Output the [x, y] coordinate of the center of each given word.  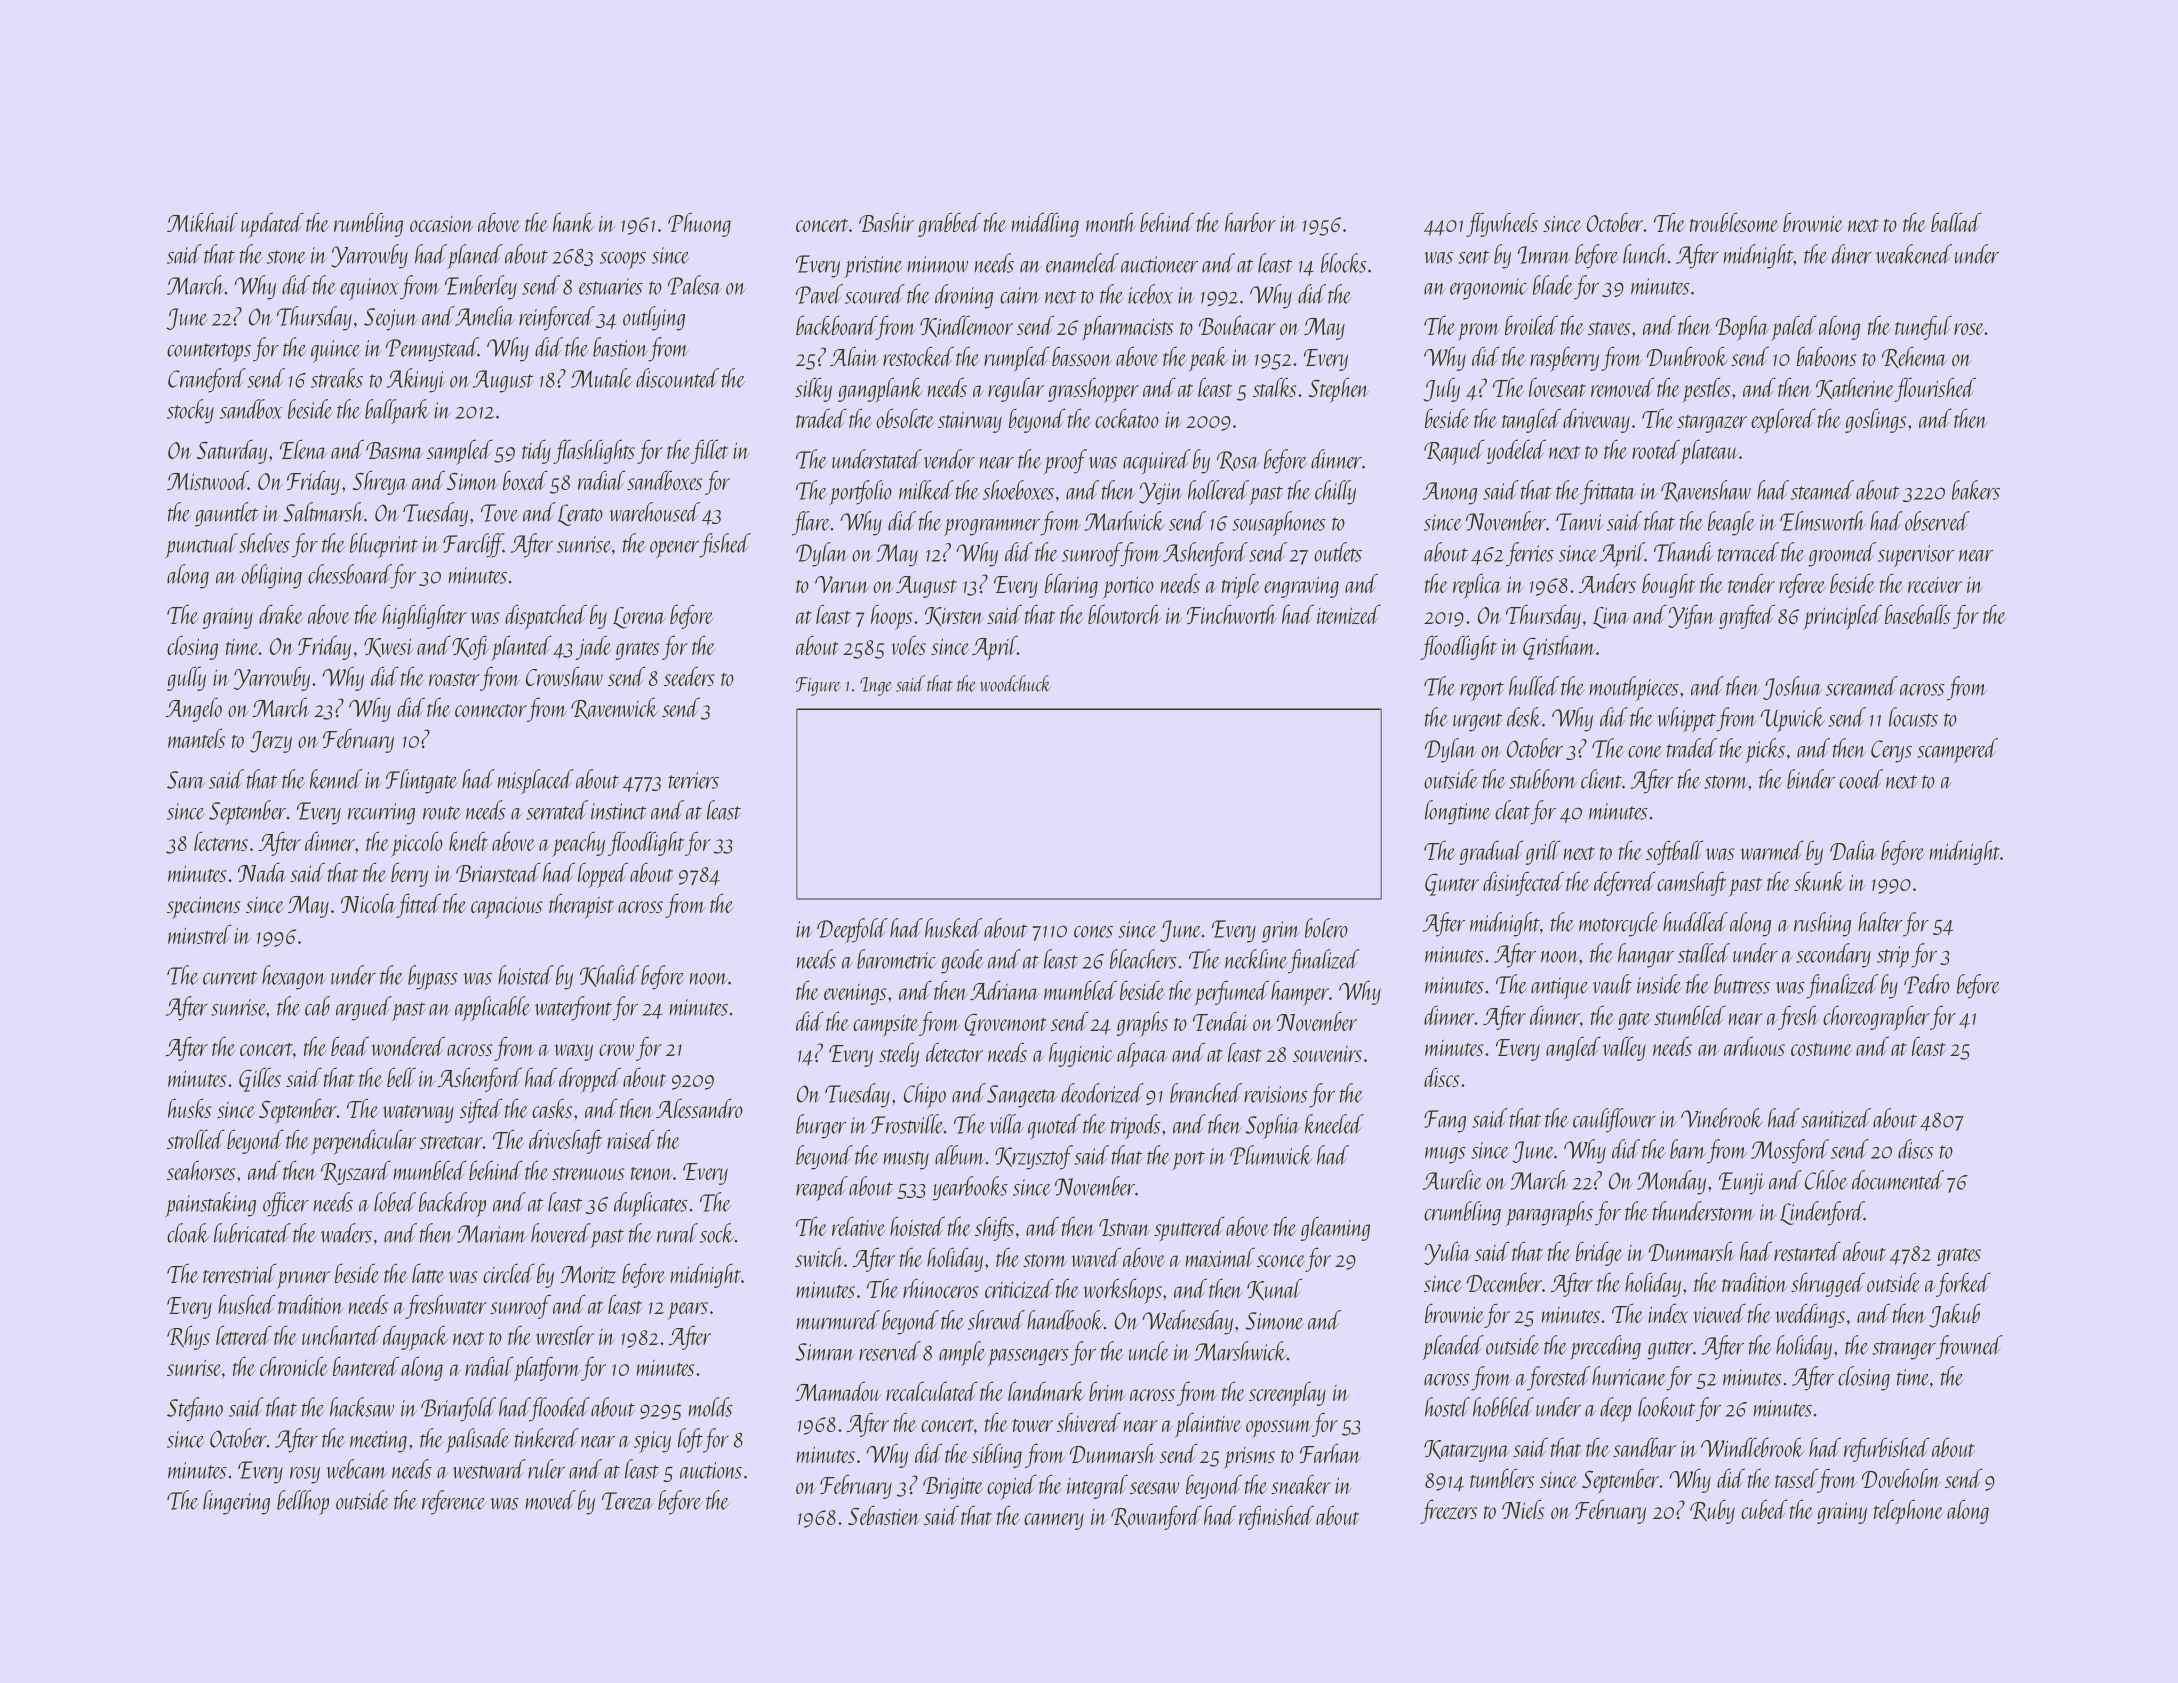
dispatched [546, 617]
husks [189, 1108]
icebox [1150, 294]
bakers [1976, 490]
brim [1107, 1391]
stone [286, 257]
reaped [822, 1188]
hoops [891, 617]
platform [547, 1369]
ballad [1956, 222]
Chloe [1826, 1180]
